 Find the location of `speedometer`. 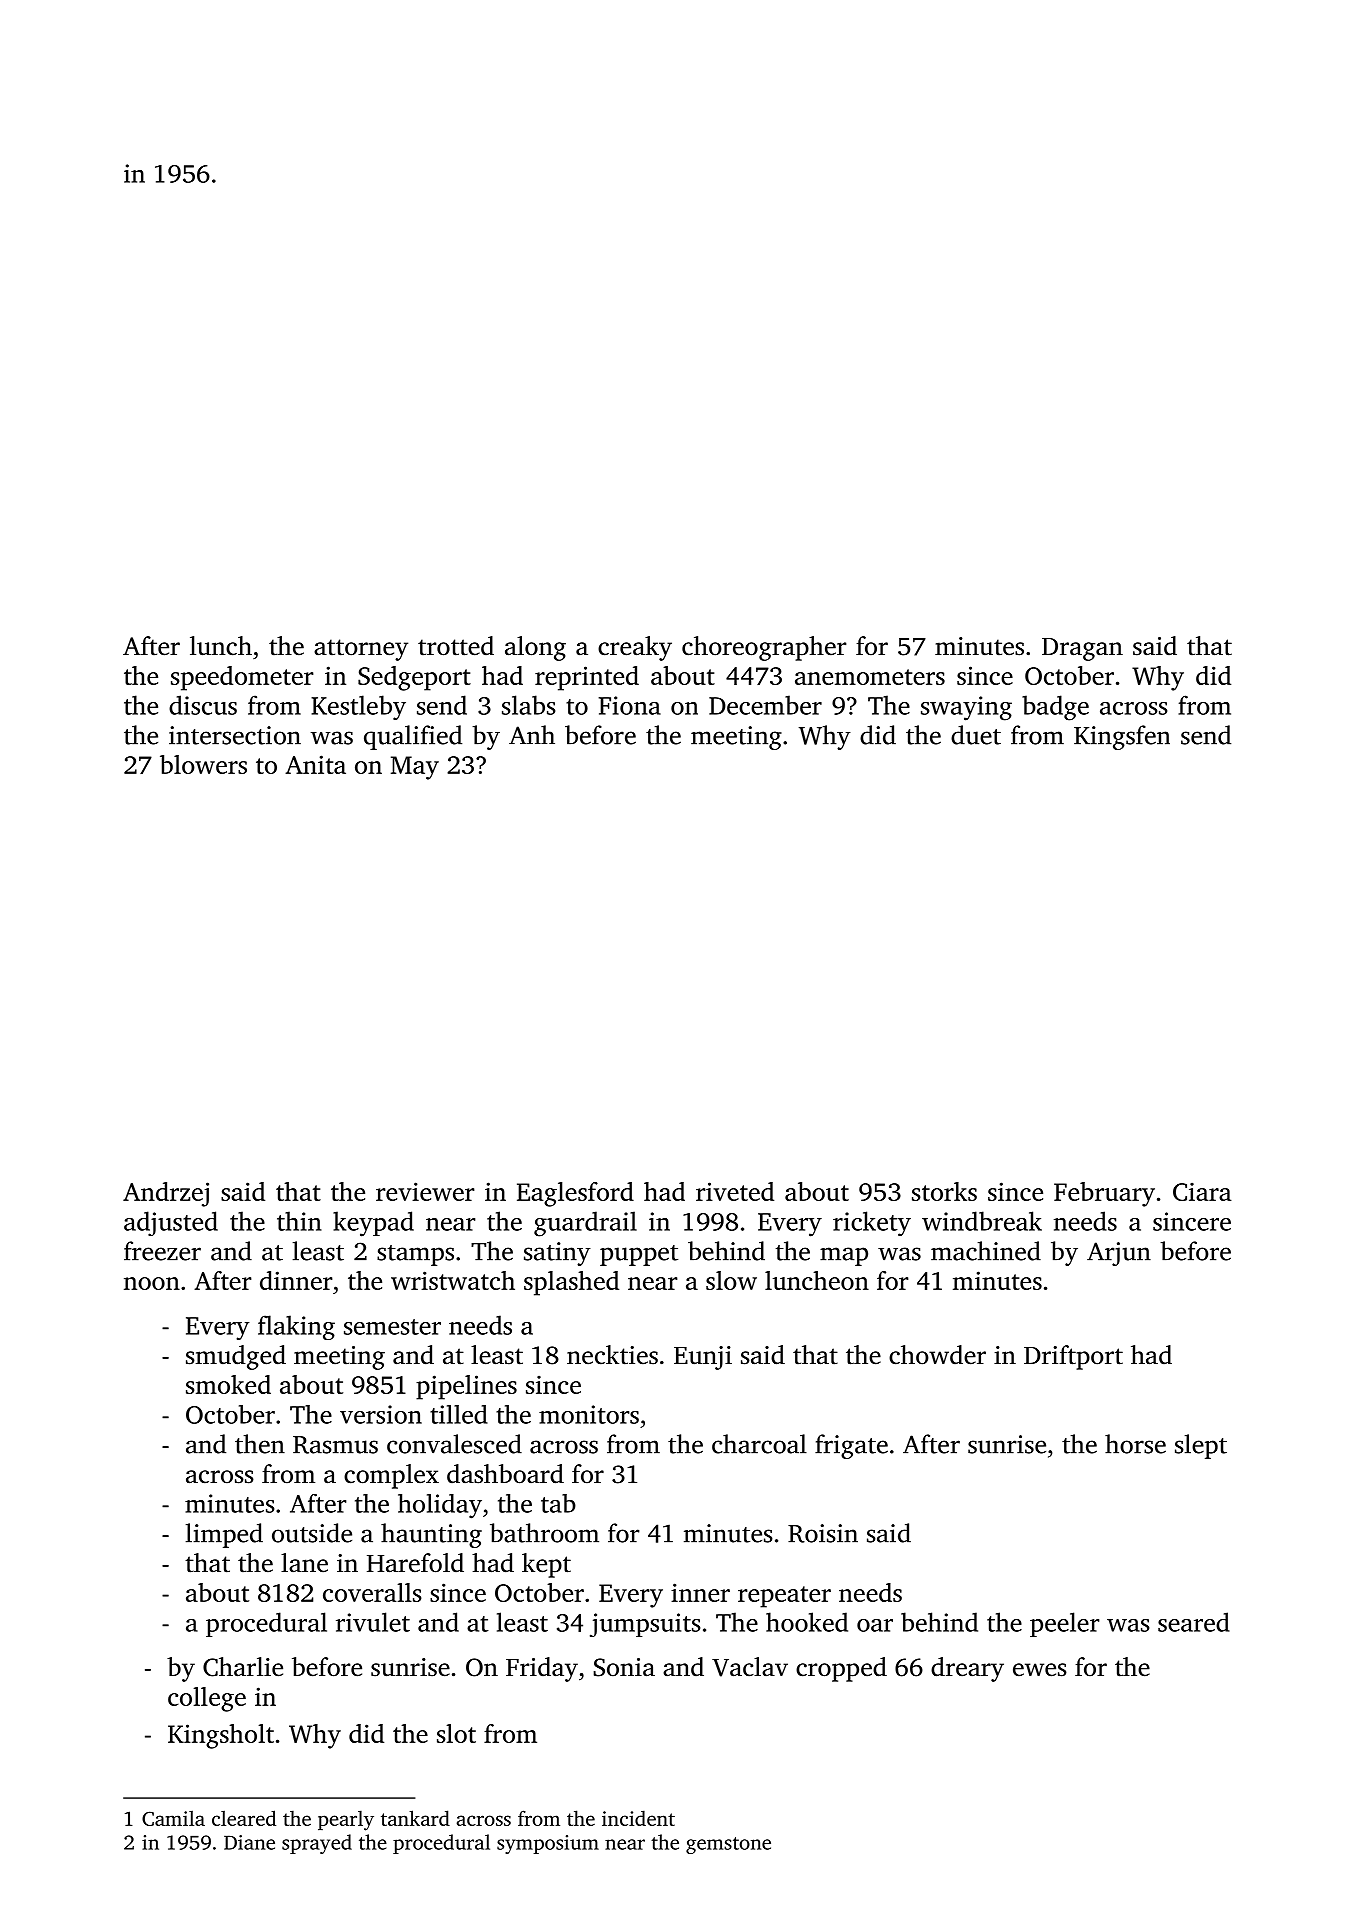

speedometer is located at coordinates (242, 678).
